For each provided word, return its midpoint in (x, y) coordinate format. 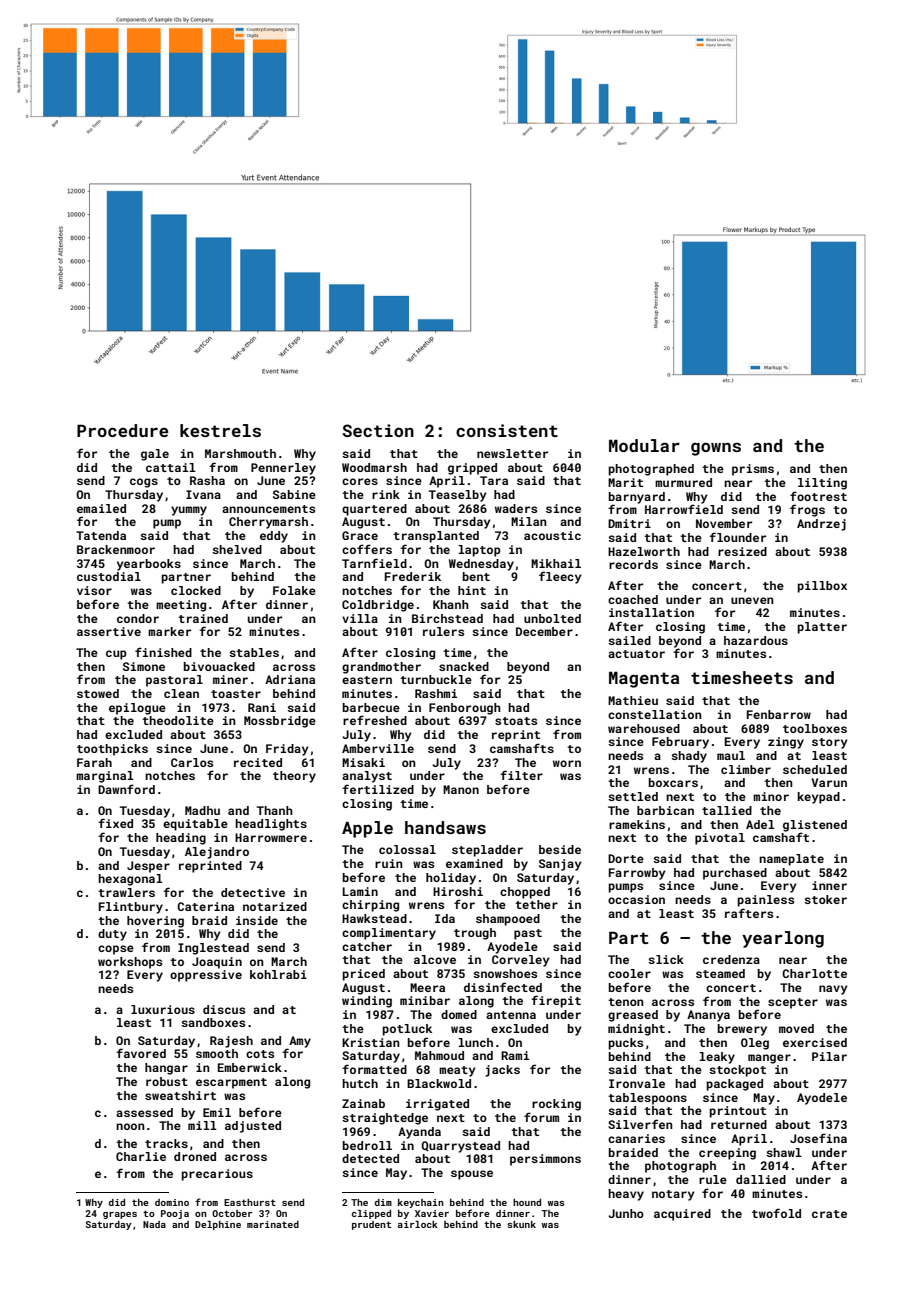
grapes (120, 1215)
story (830, 743)
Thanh (275, 810)
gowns (716, 449)
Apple (367, 829)
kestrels (220, 430)
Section (378, 430)
